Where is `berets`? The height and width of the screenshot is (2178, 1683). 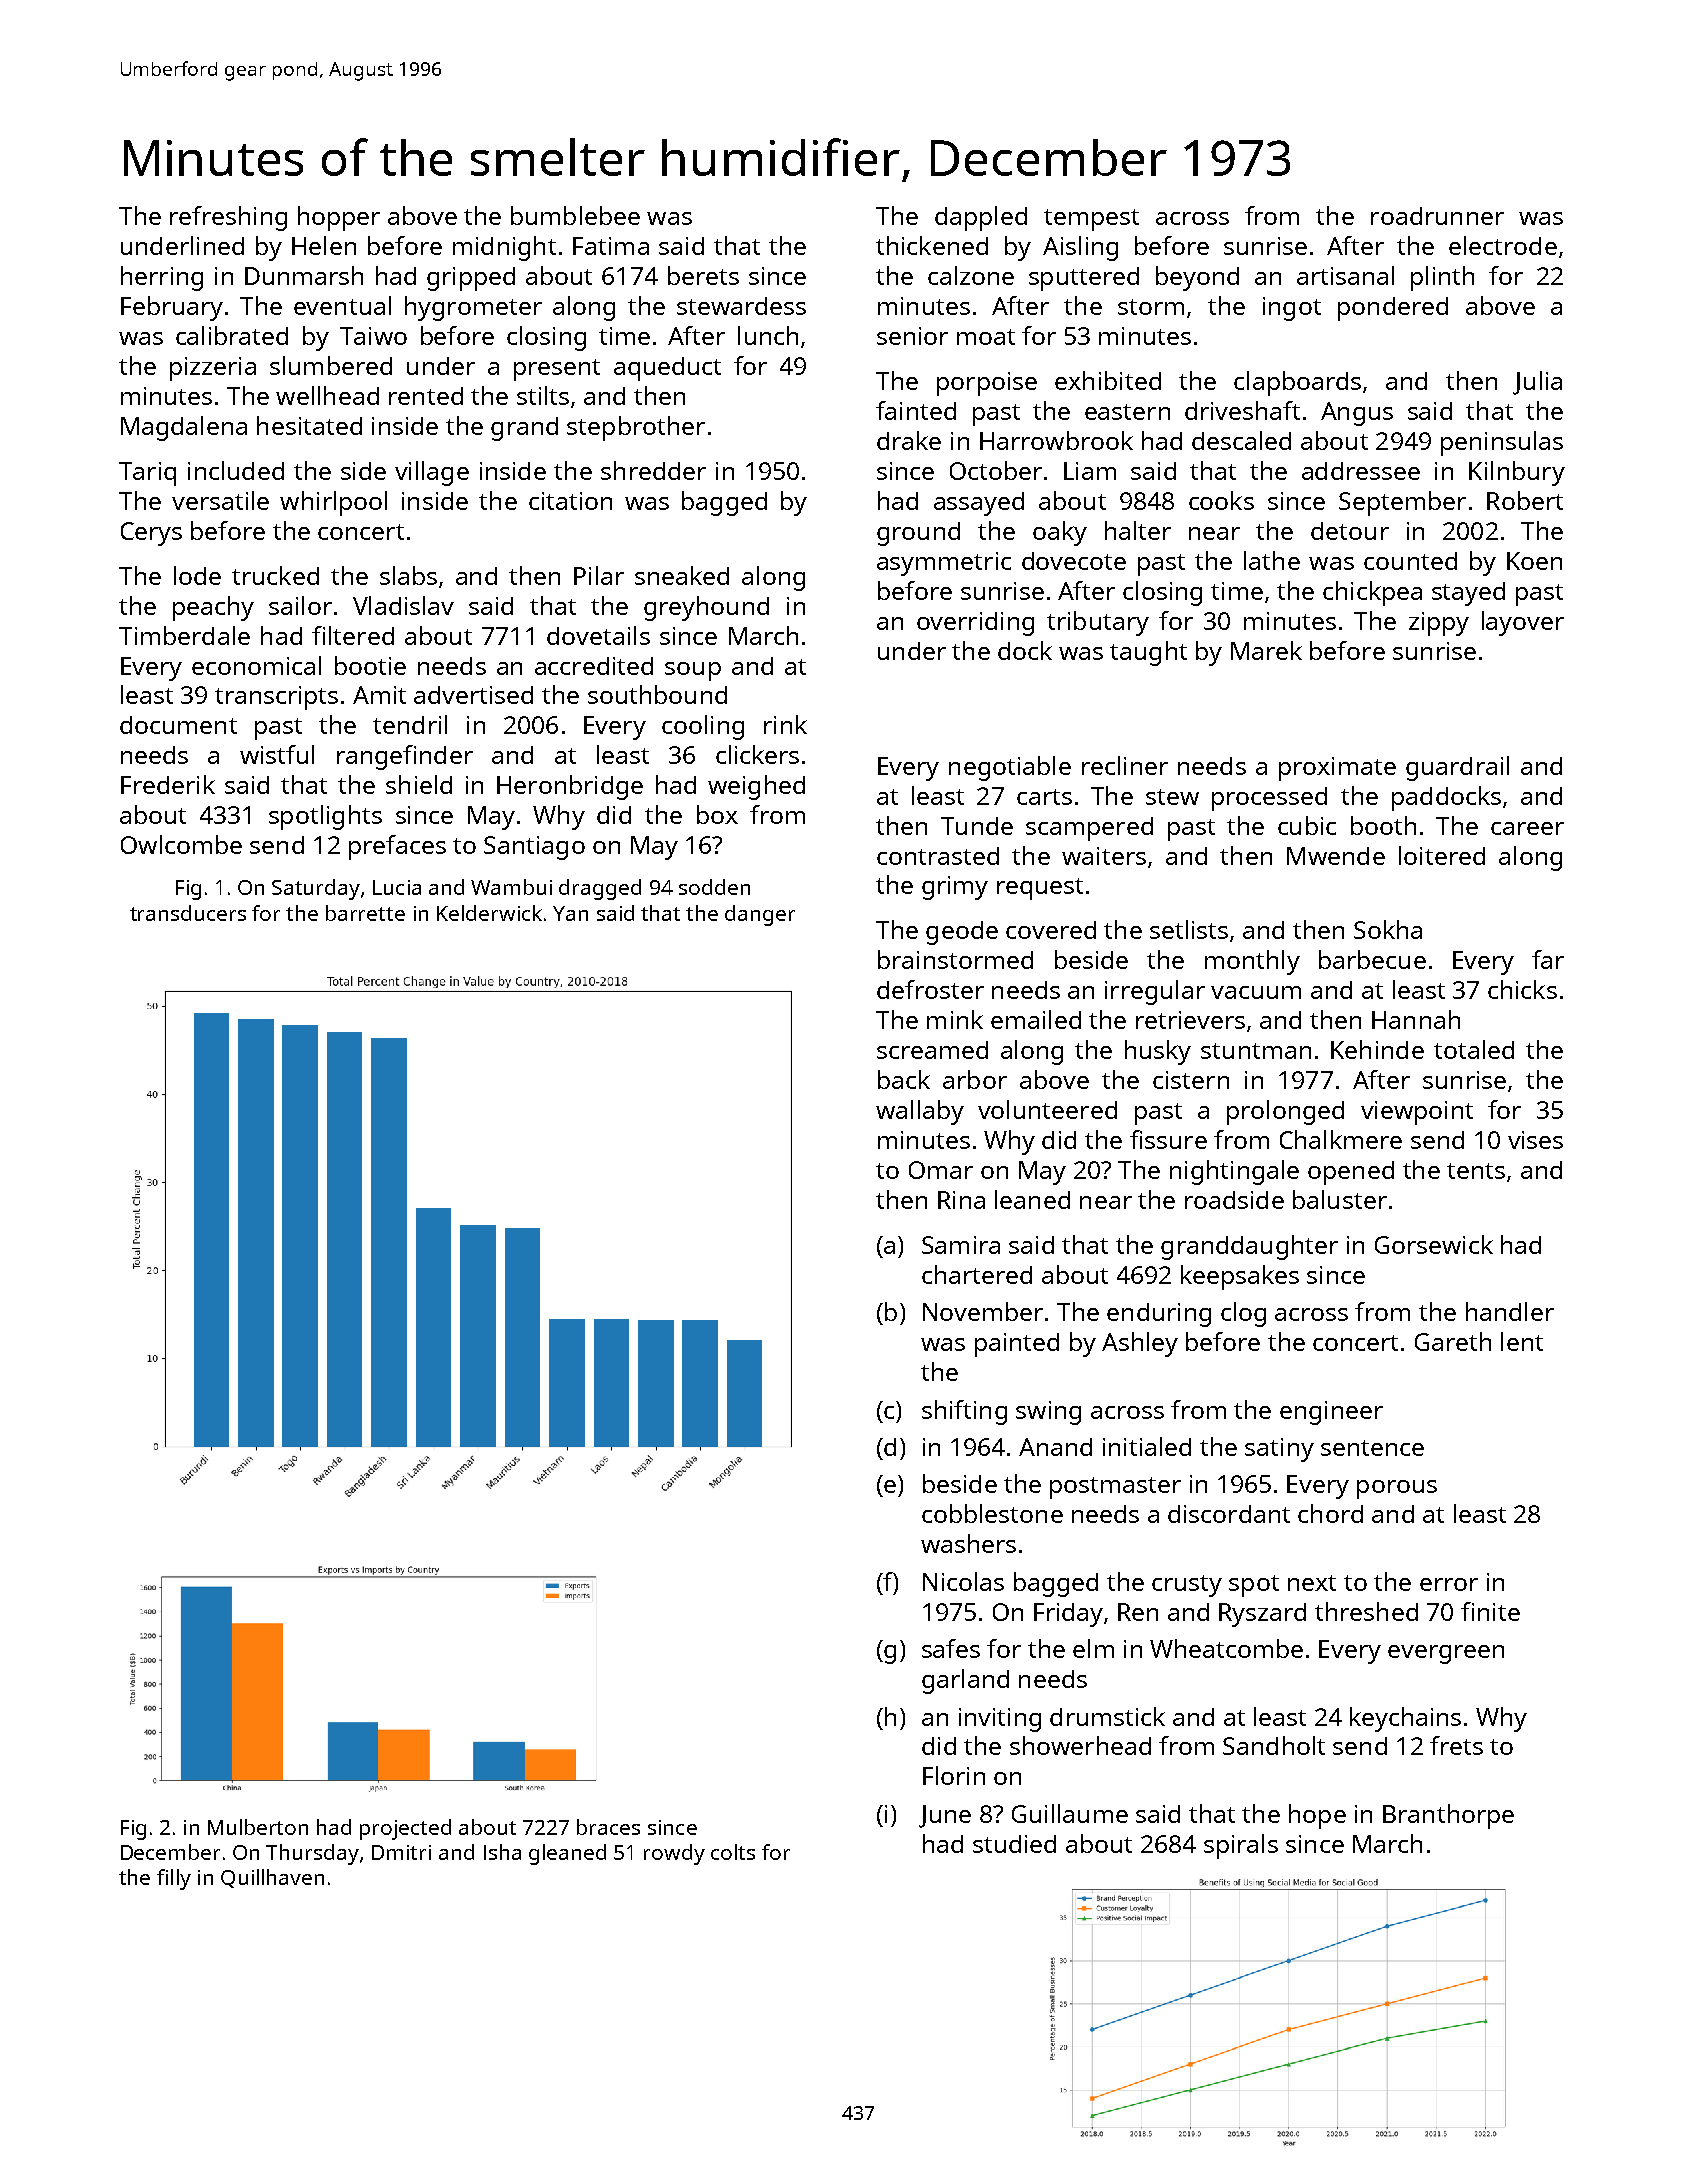
berets is located at coordinates (703, 275).
